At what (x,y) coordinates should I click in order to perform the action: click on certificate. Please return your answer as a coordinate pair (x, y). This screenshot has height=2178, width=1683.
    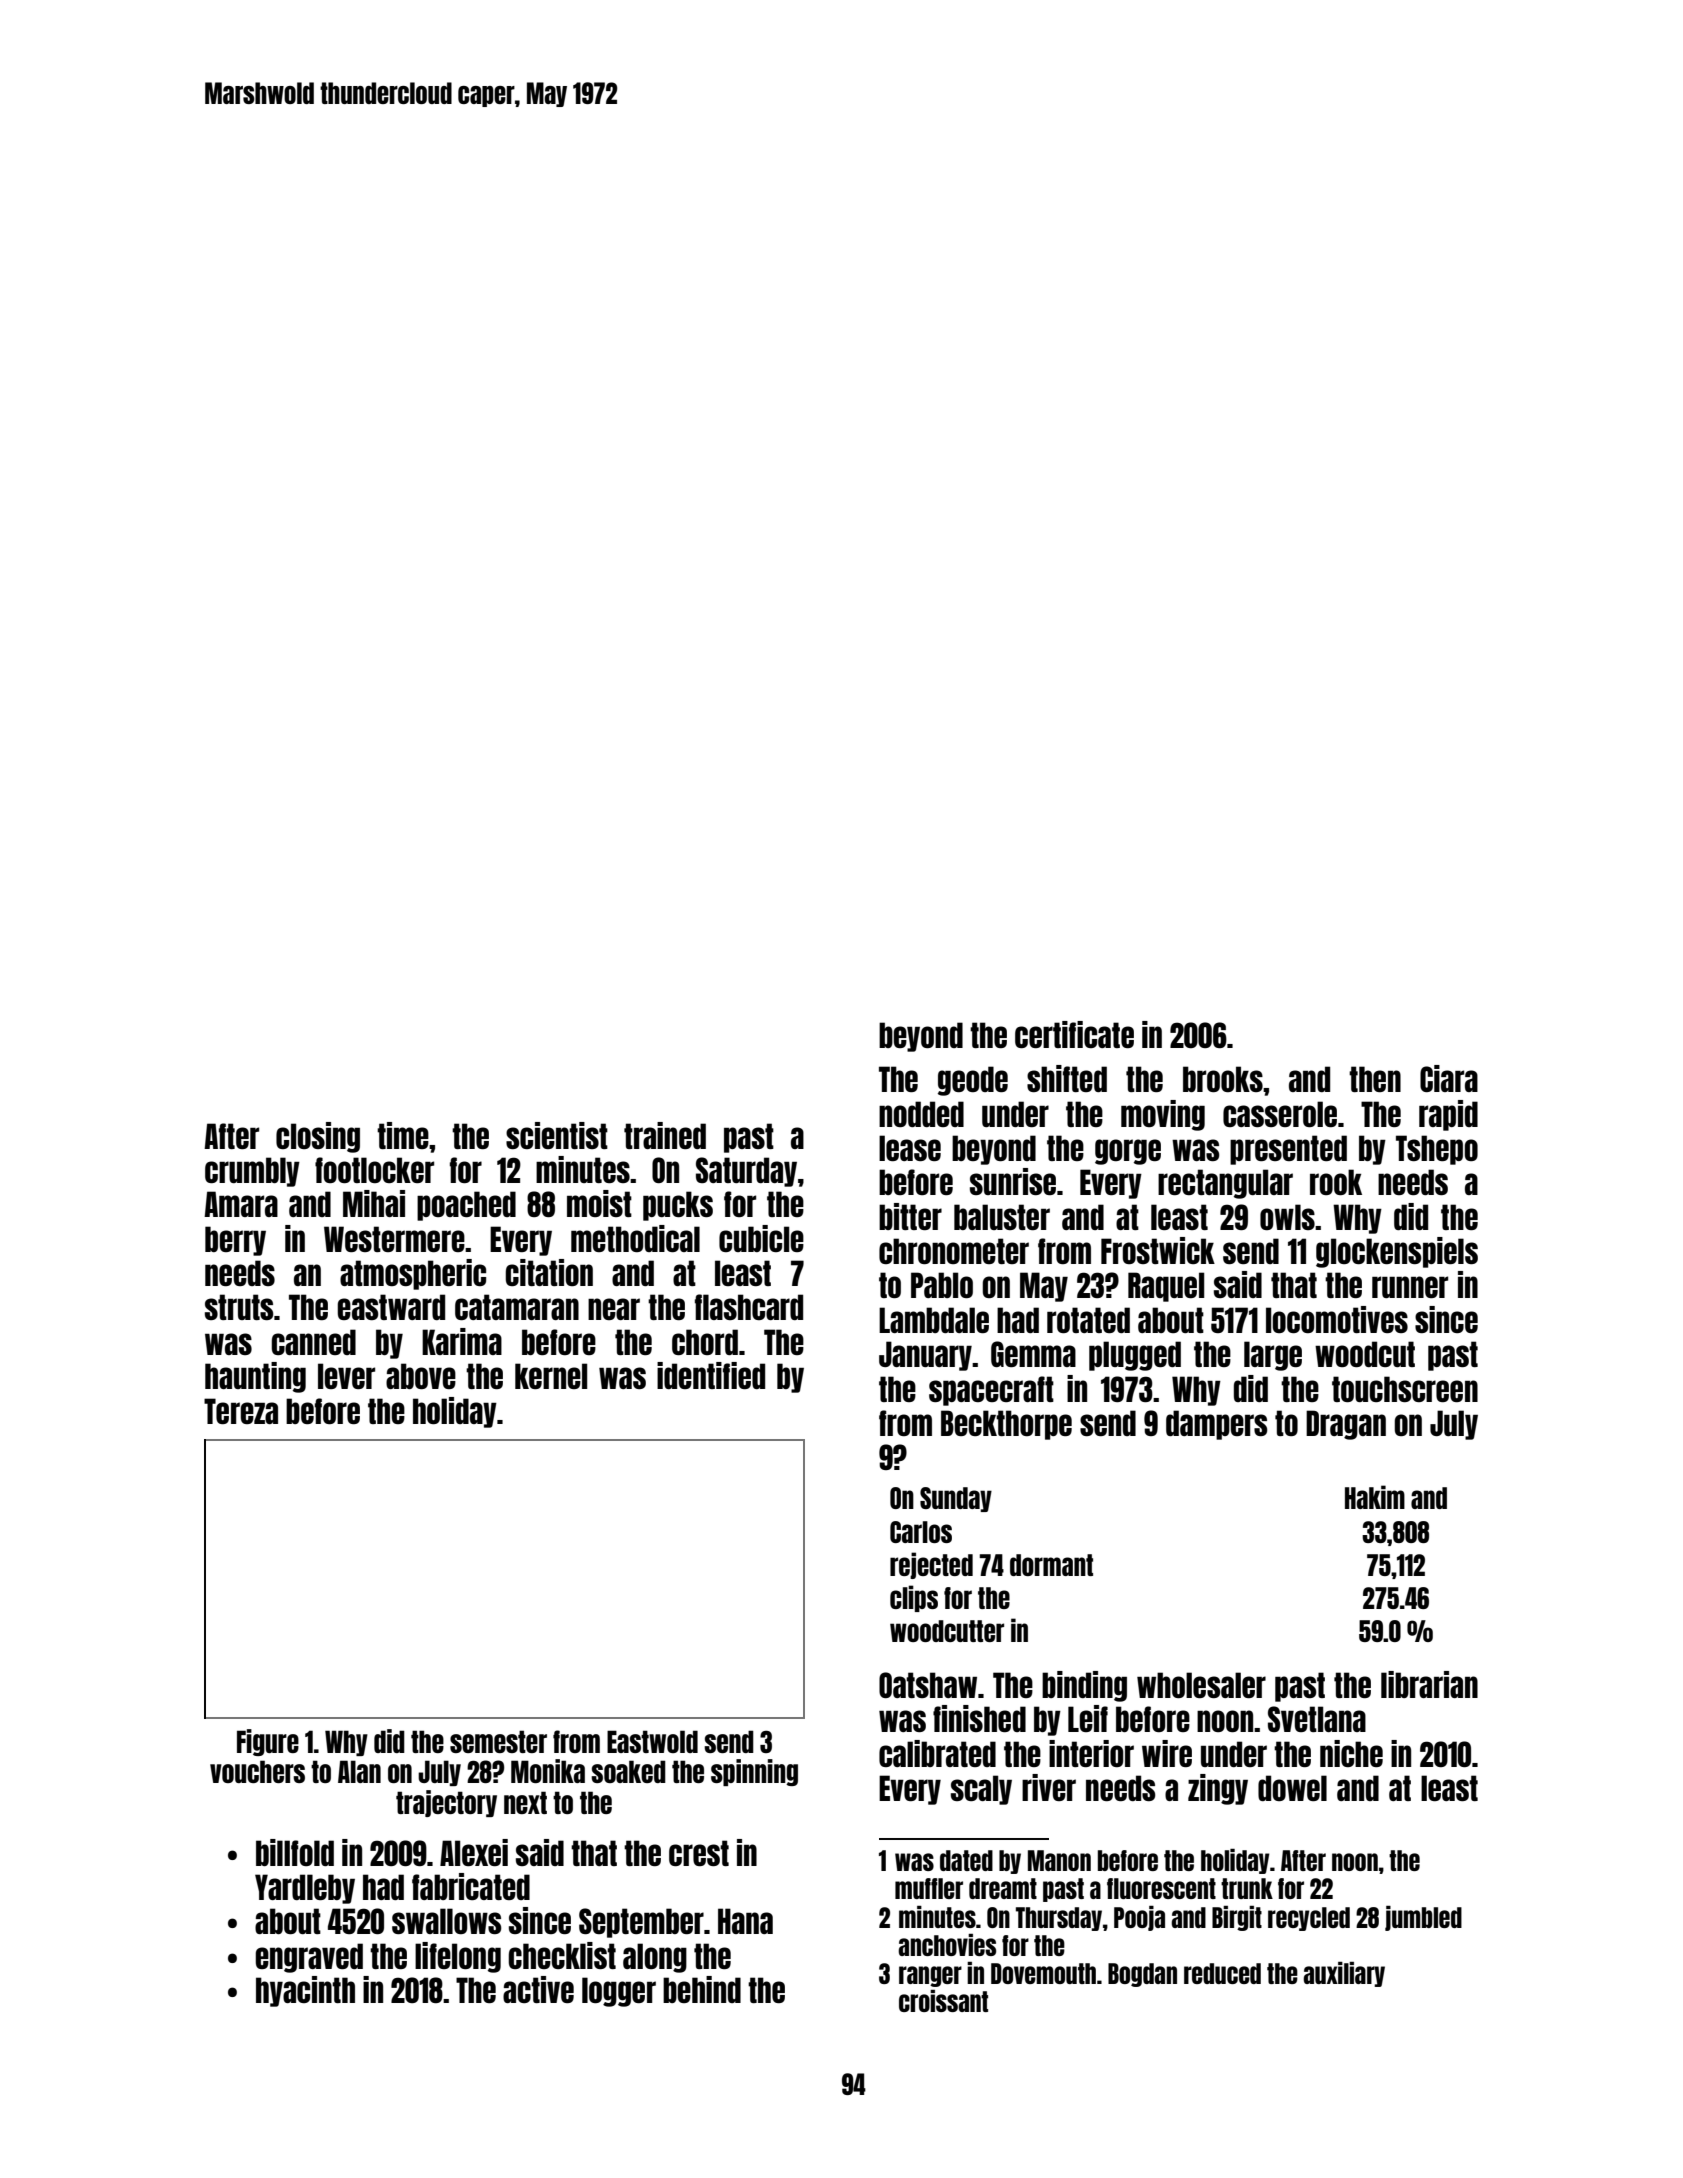
    Looking at the image, I should click on (1074, 1034).
